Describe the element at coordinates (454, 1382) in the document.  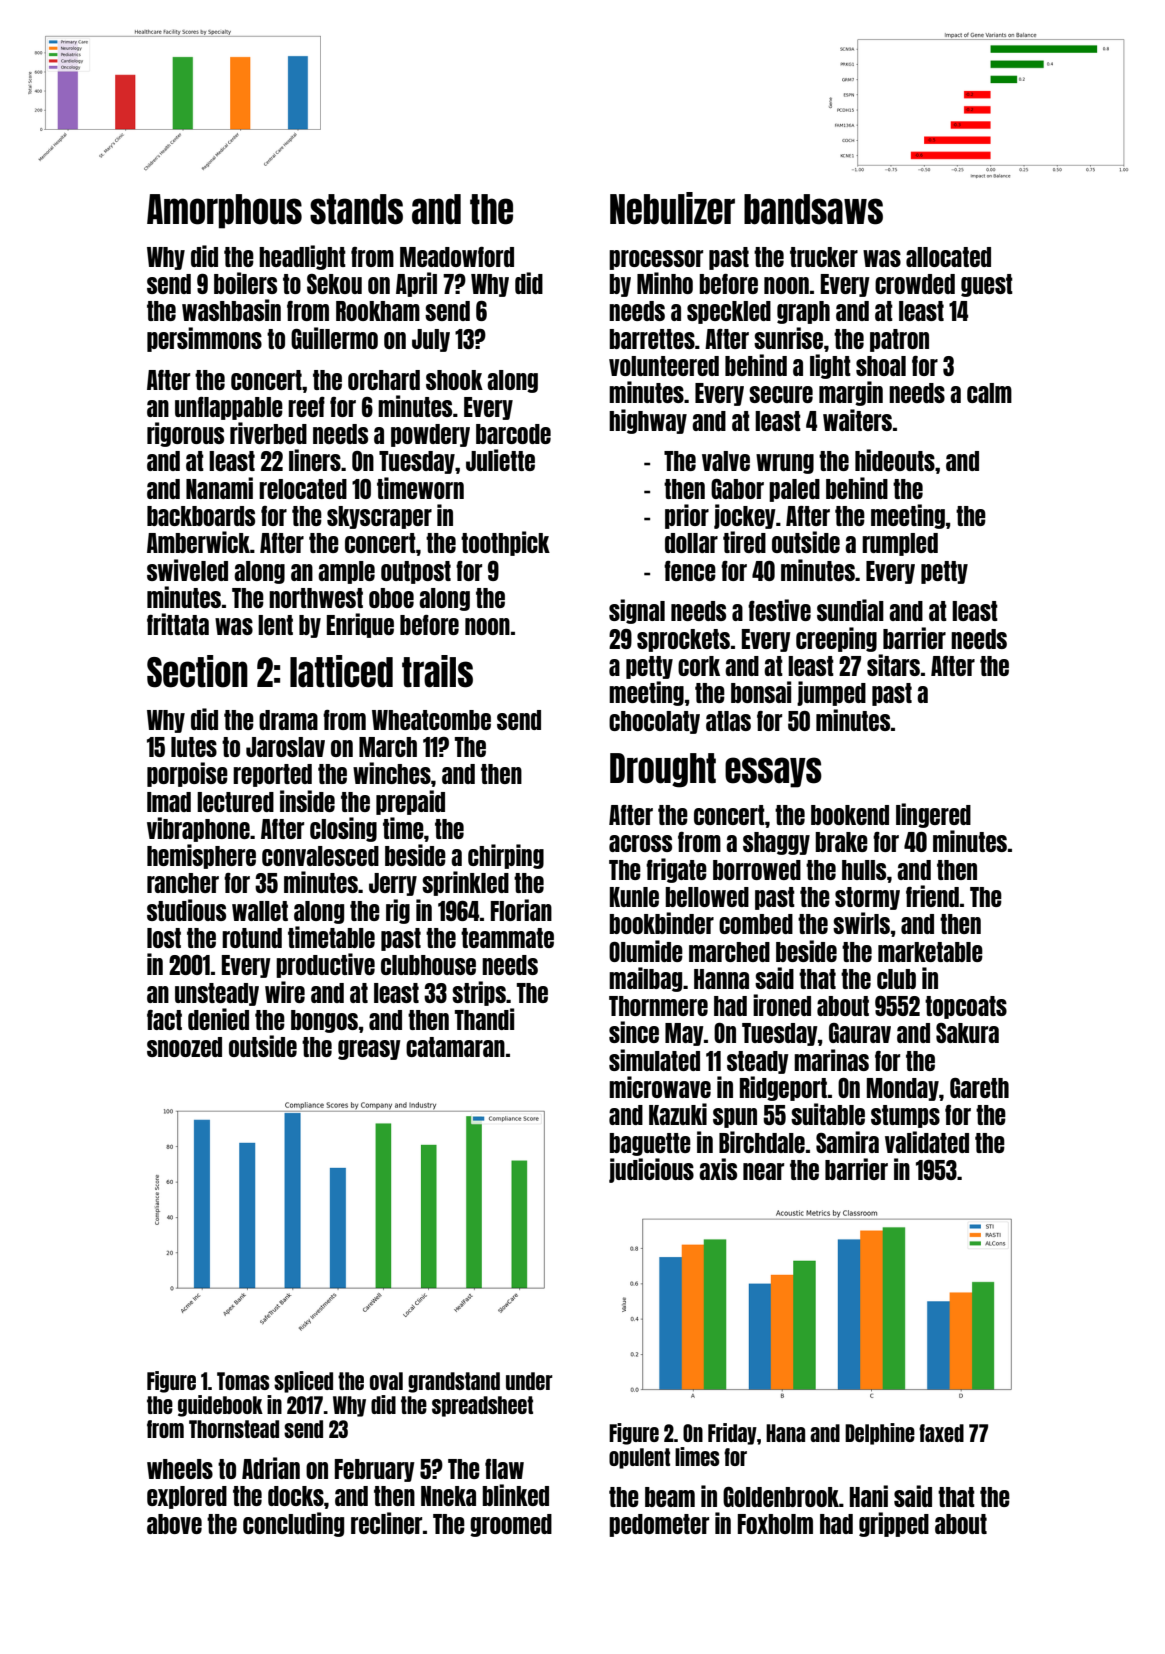
I see `grandstand` at that location.
